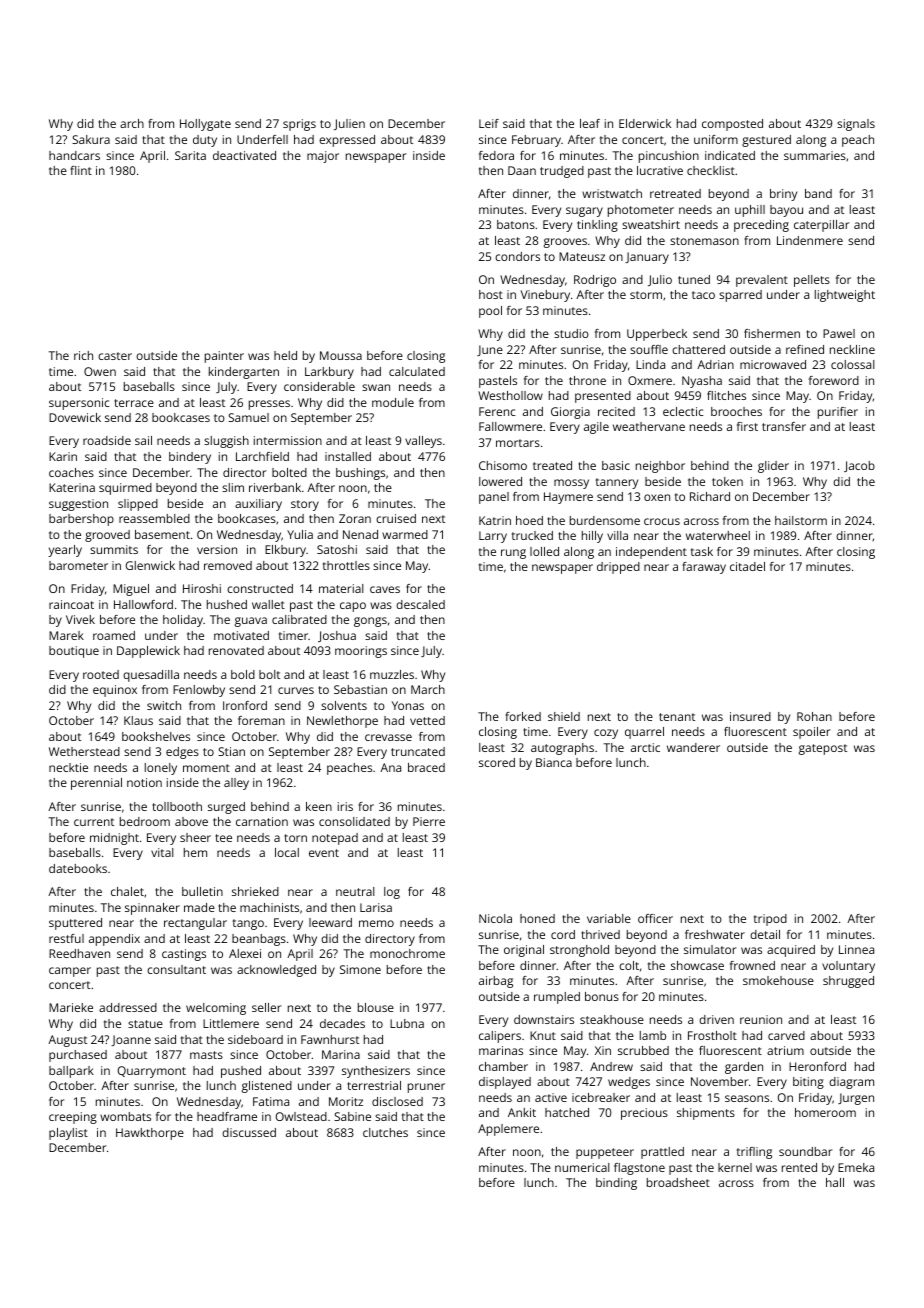 This page has height=1308, width=924. I want to click on pincushion, so click(669, 157).
